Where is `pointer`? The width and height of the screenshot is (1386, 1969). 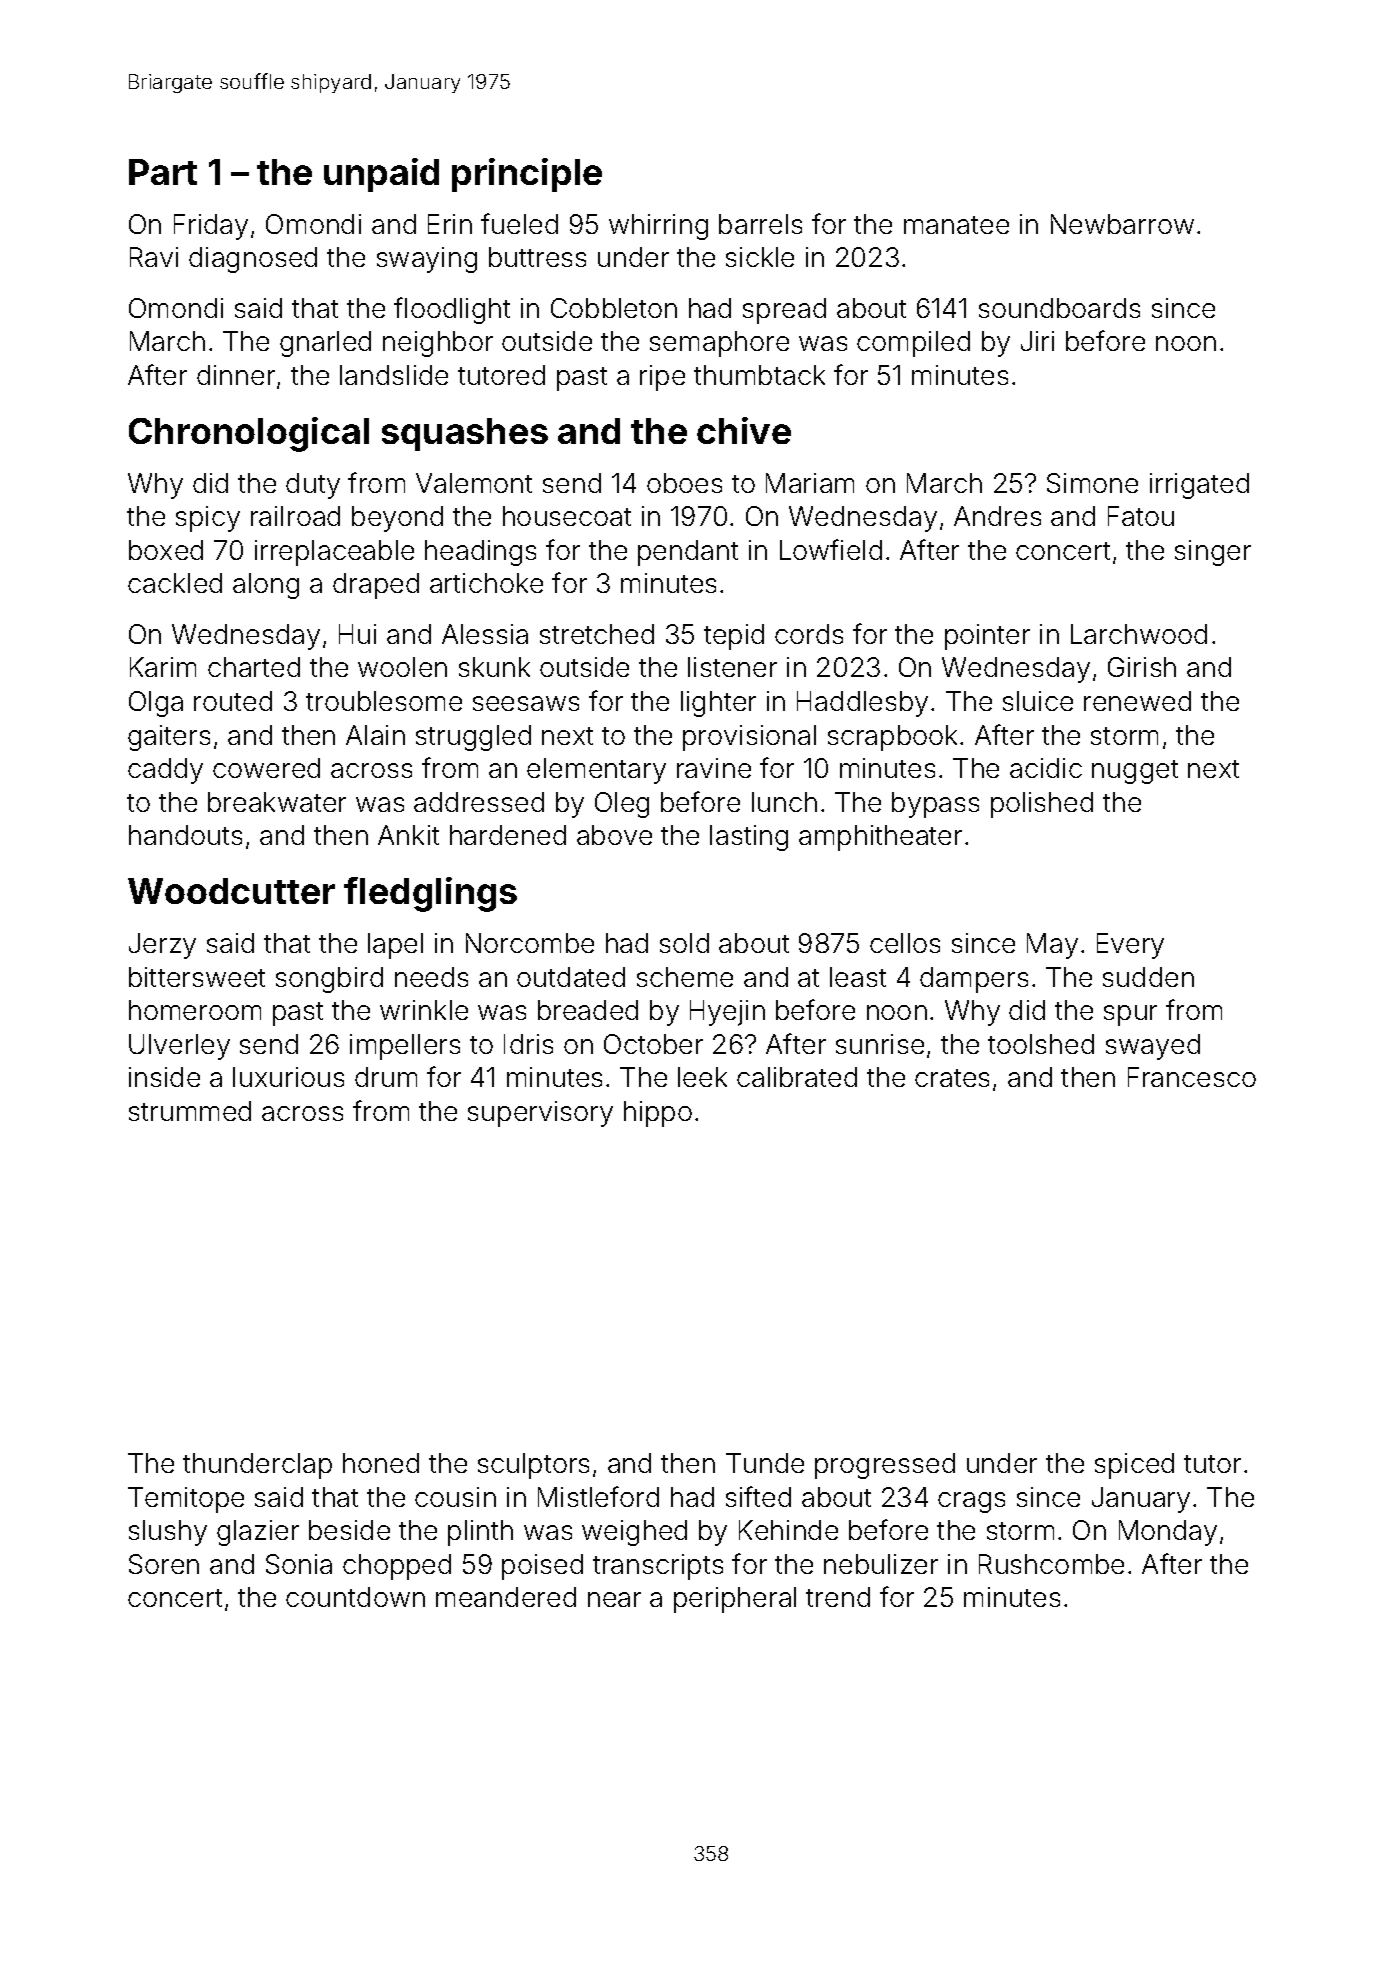
pointer is located at coordinates (987, 637).
